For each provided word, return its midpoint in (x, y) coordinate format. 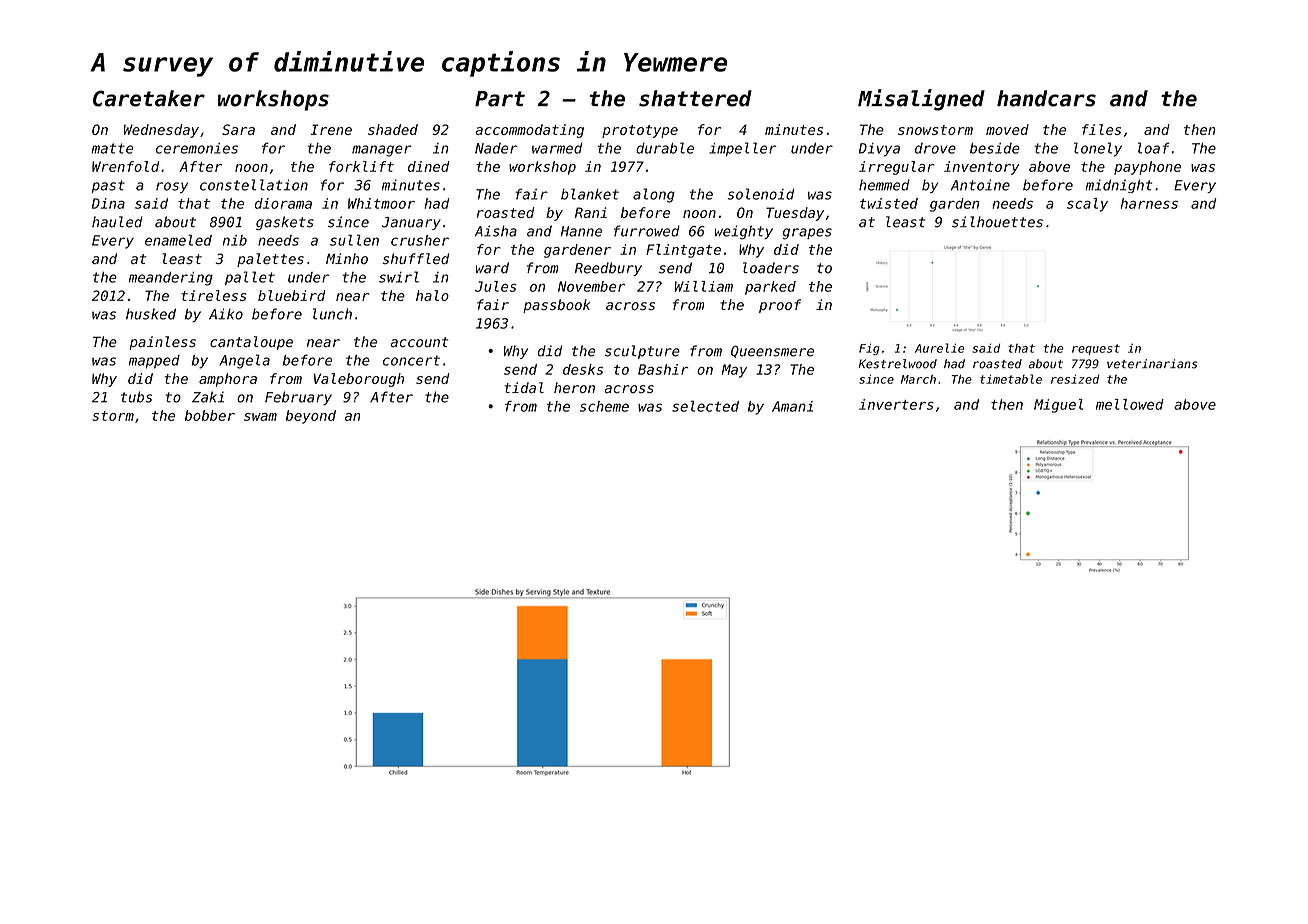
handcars (1046, 98)
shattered (695, 98)
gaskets (285, 223)
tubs (136, 397)
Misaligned (921, 100)
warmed (557, 148)
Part (500, 99)
